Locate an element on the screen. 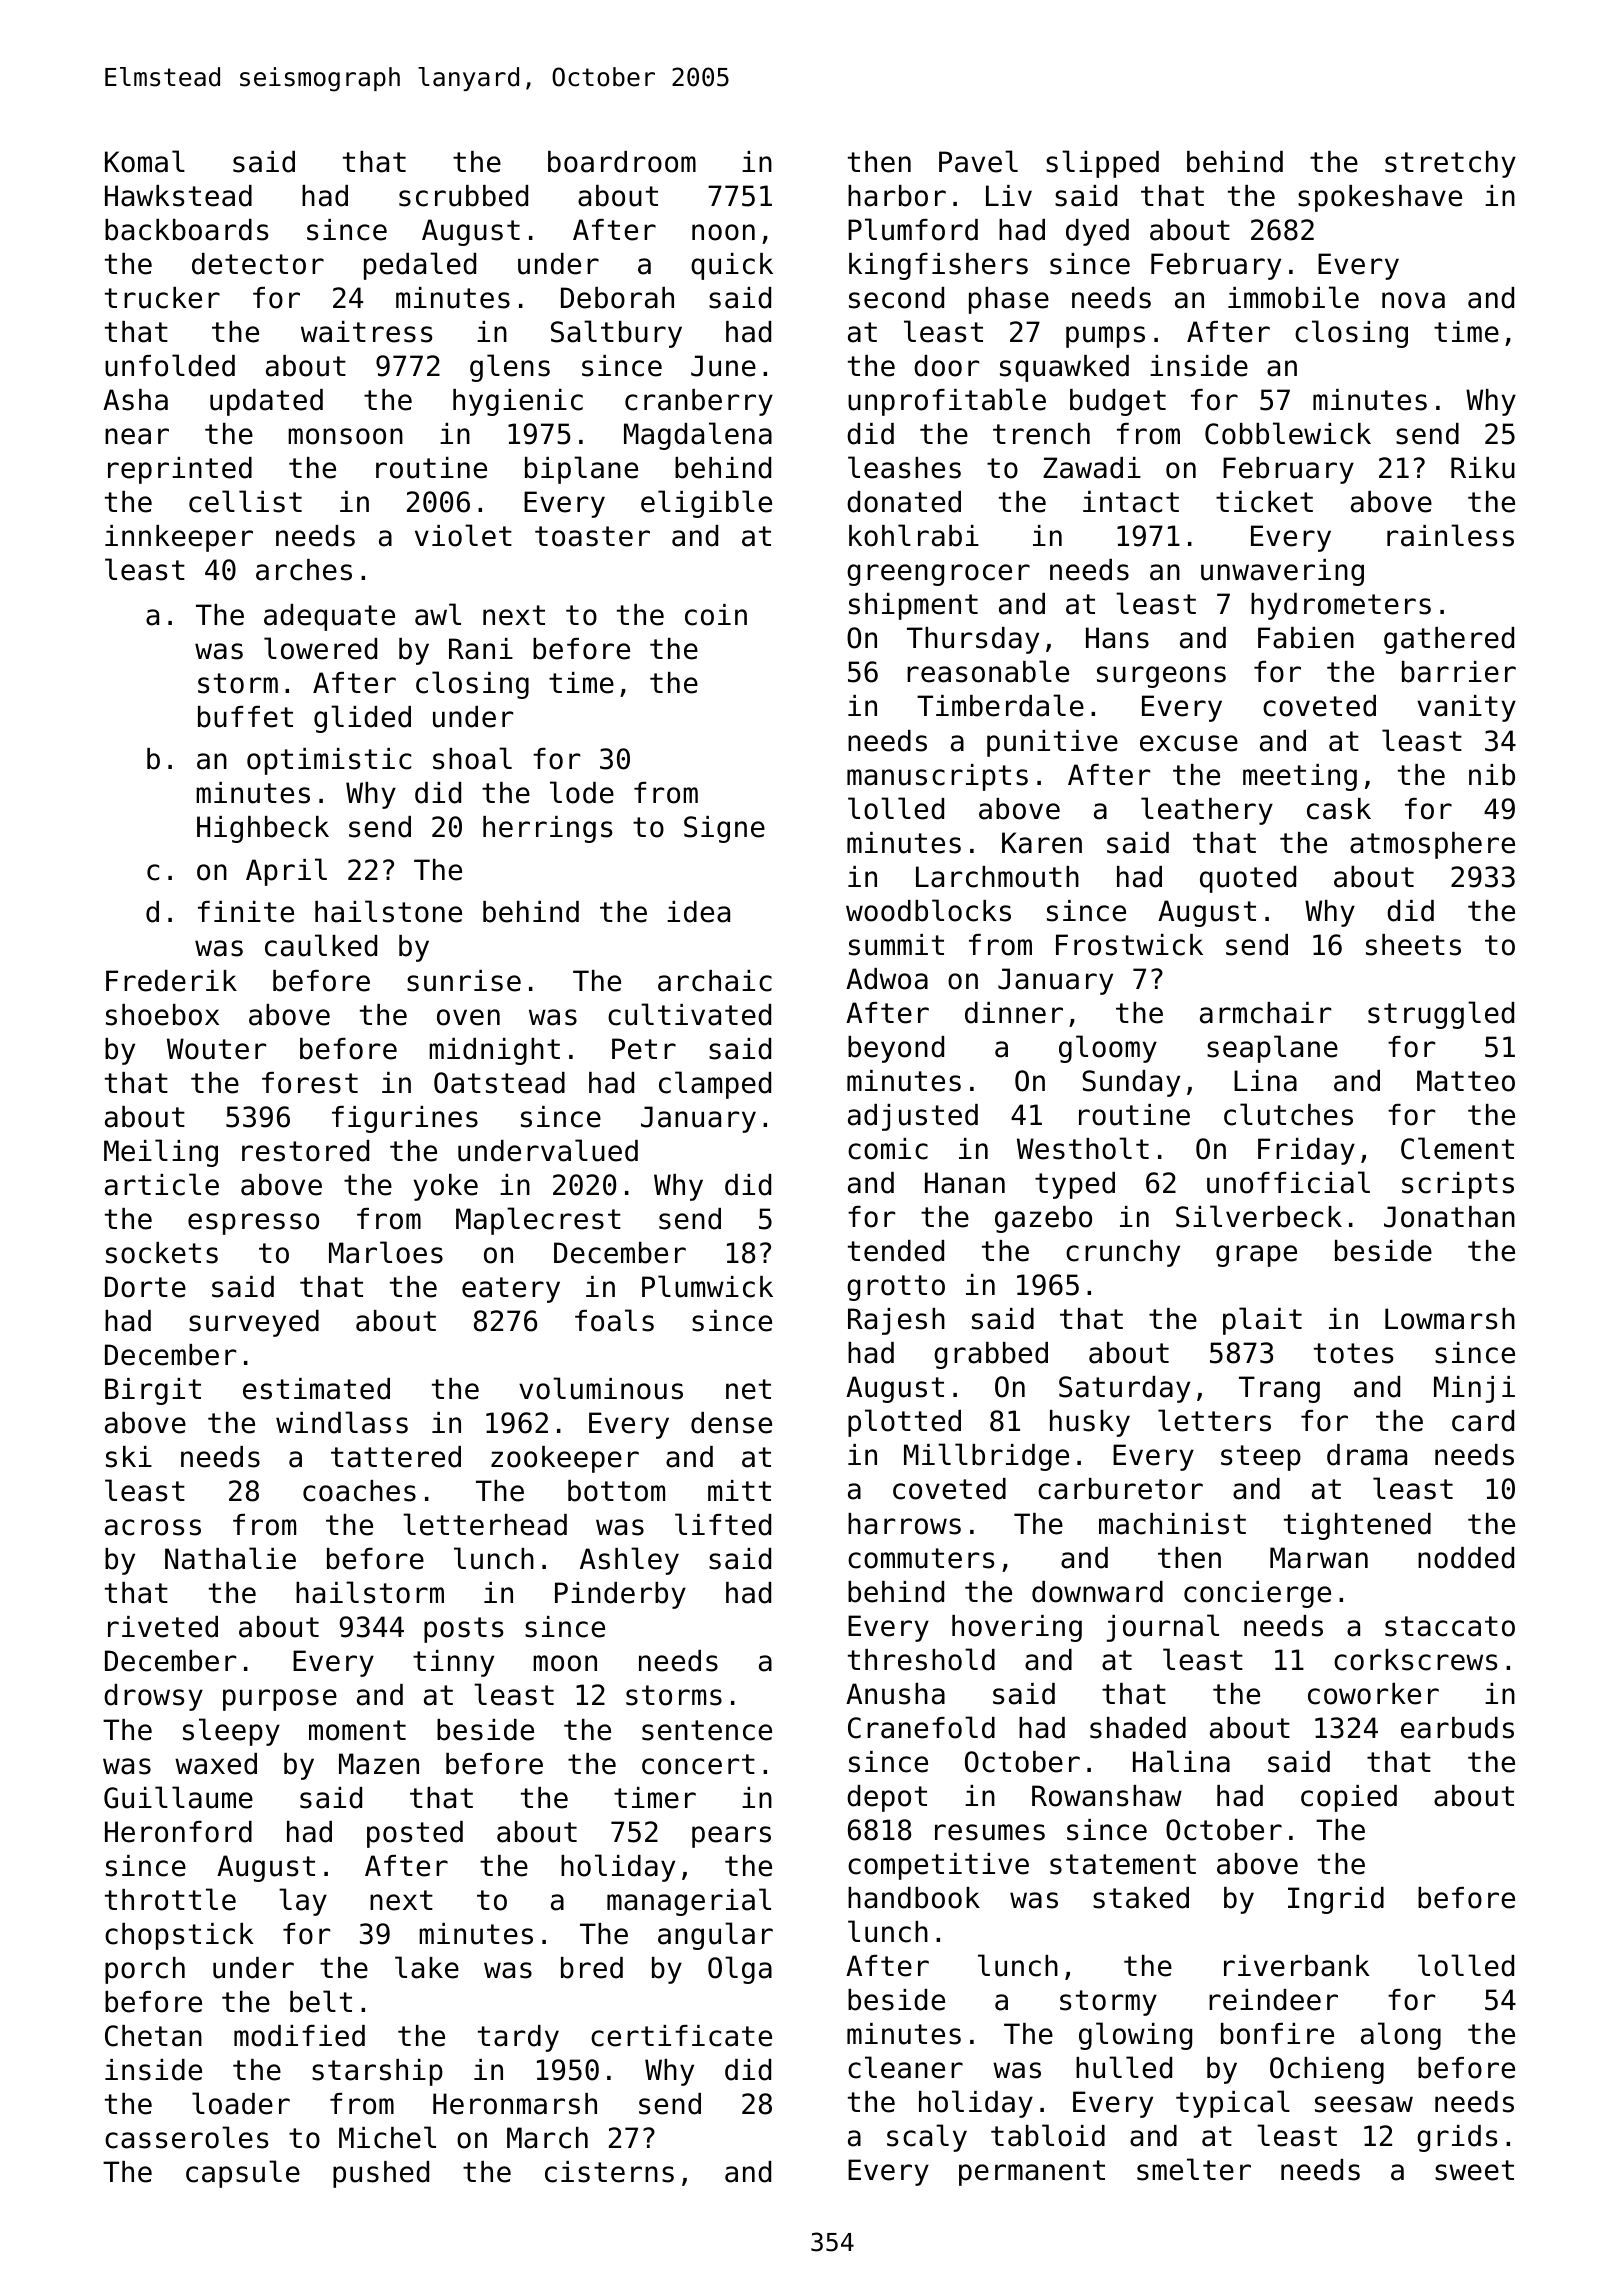 Image resolution: width=1620 pixels, height=2292 pixels. second is located at coordinates (896, 298).
